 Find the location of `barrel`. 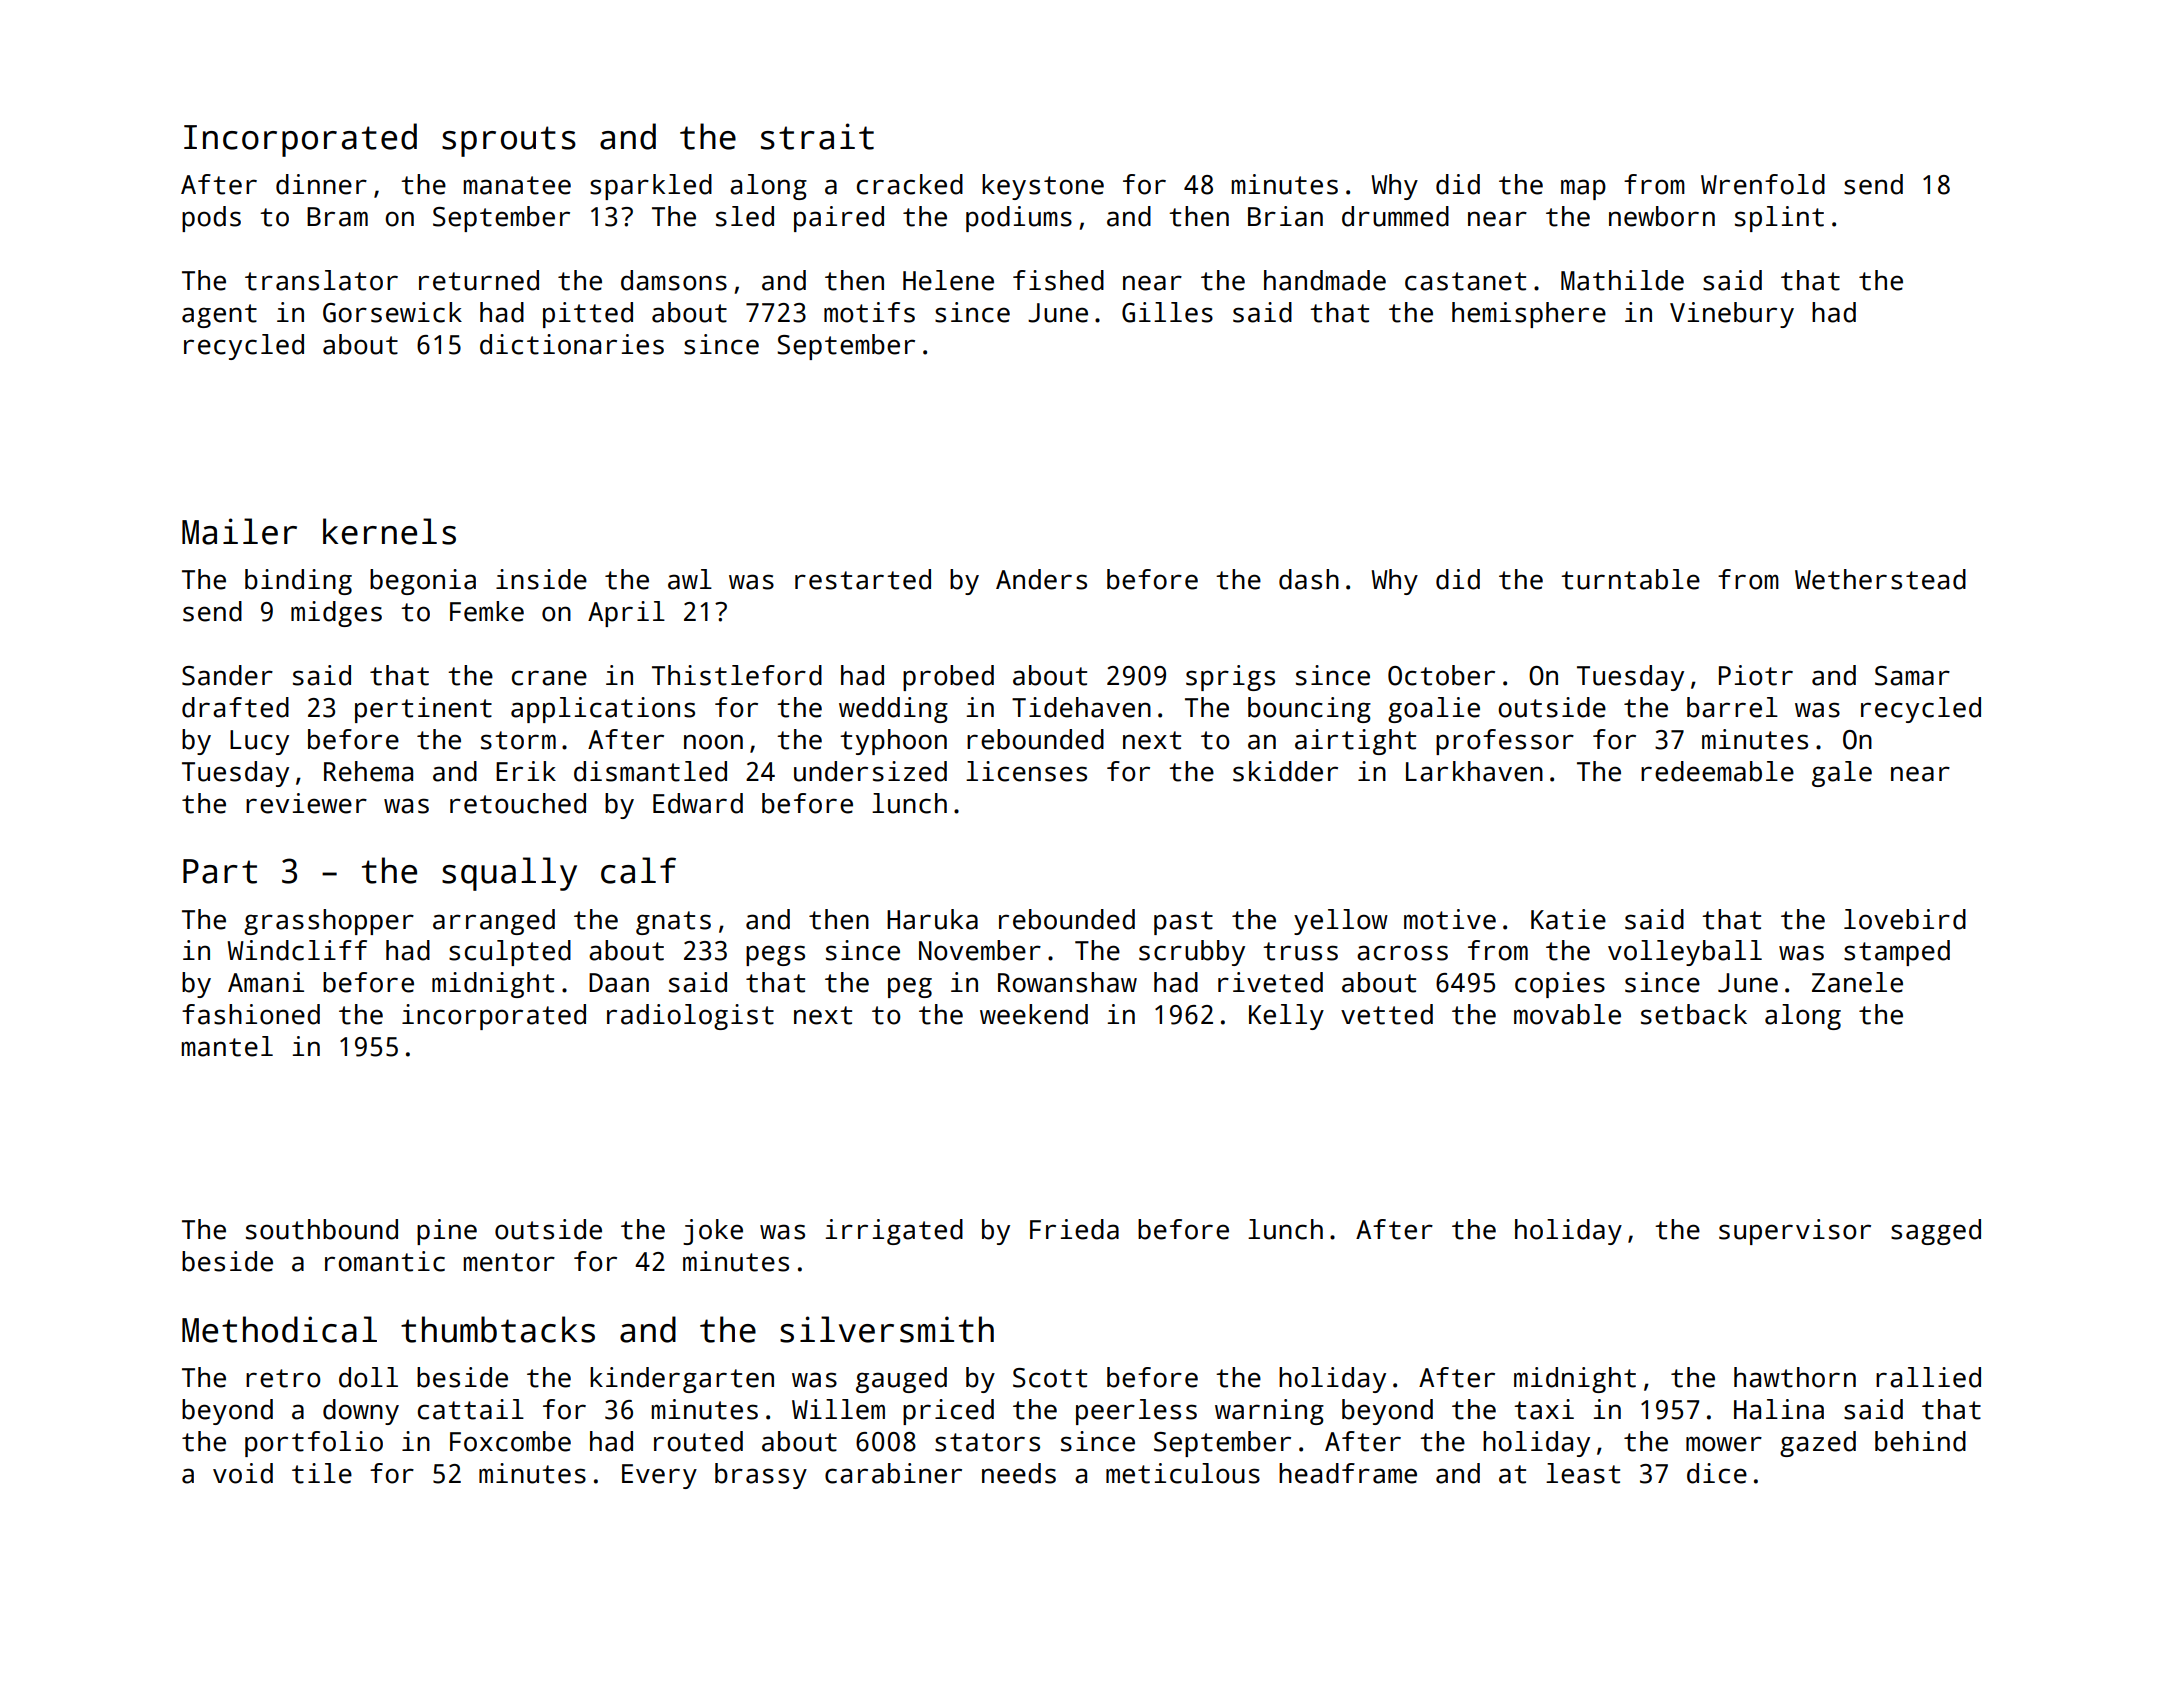

barrel is located at coordinates (1732, 707).
